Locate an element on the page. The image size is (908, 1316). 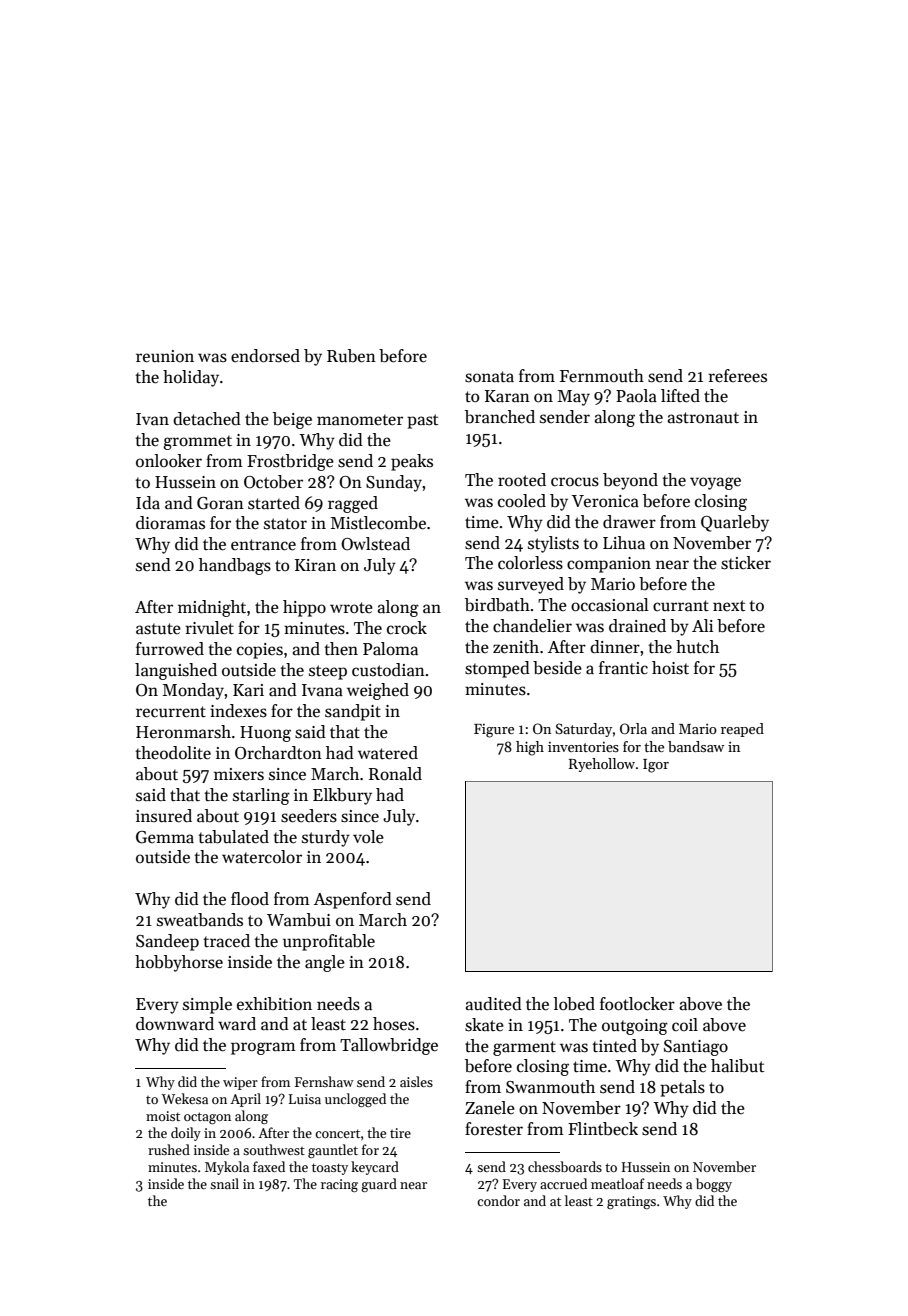
Figure is located at coordinates (494, 731).
